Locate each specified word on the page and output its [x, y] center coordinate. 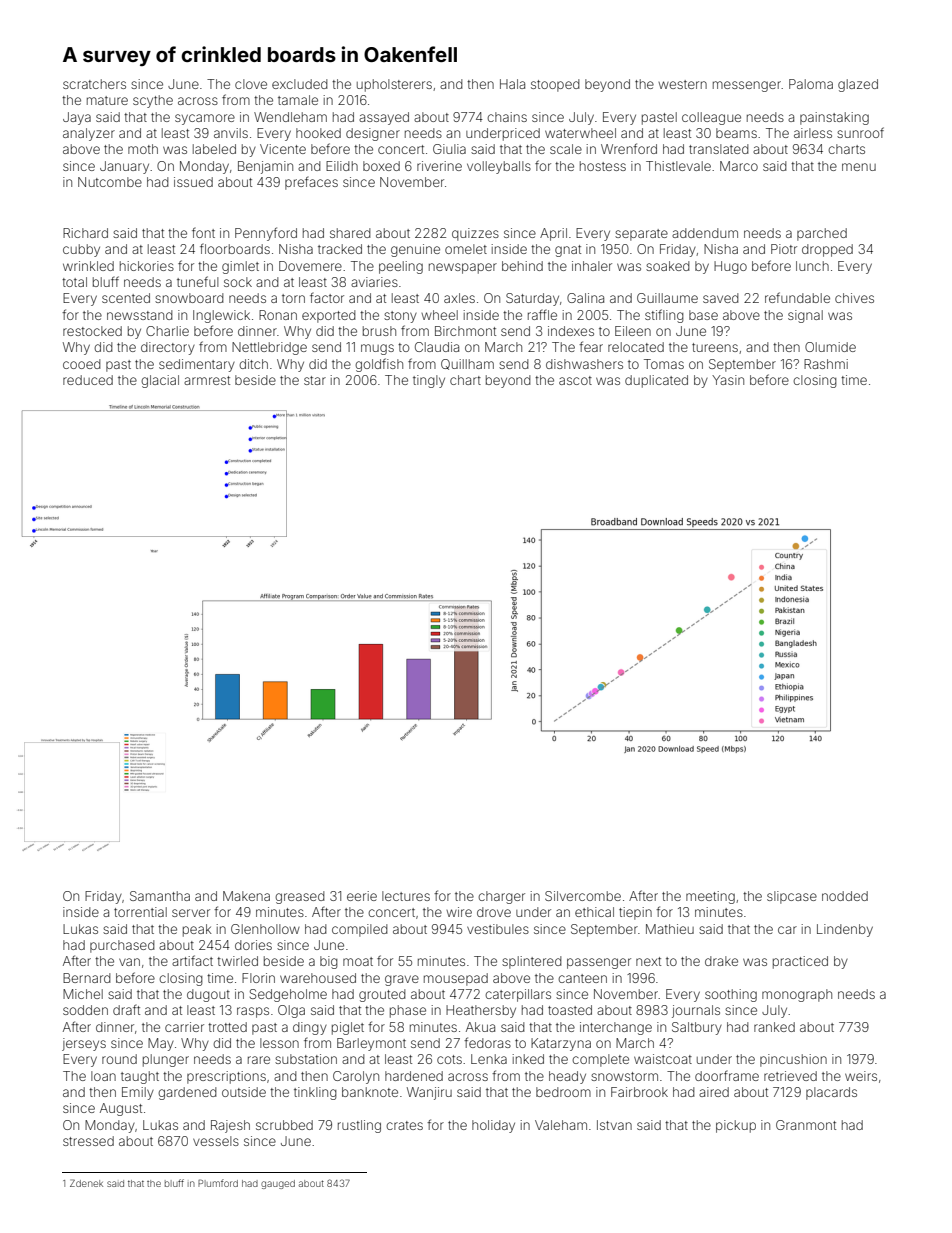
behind [522, 266]
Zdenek [86, 1183]
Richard [85, 233]
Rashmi [826, 364]
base [703, 315]
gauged [278, 1184]
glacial [160, 381]
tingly [429, 381]
